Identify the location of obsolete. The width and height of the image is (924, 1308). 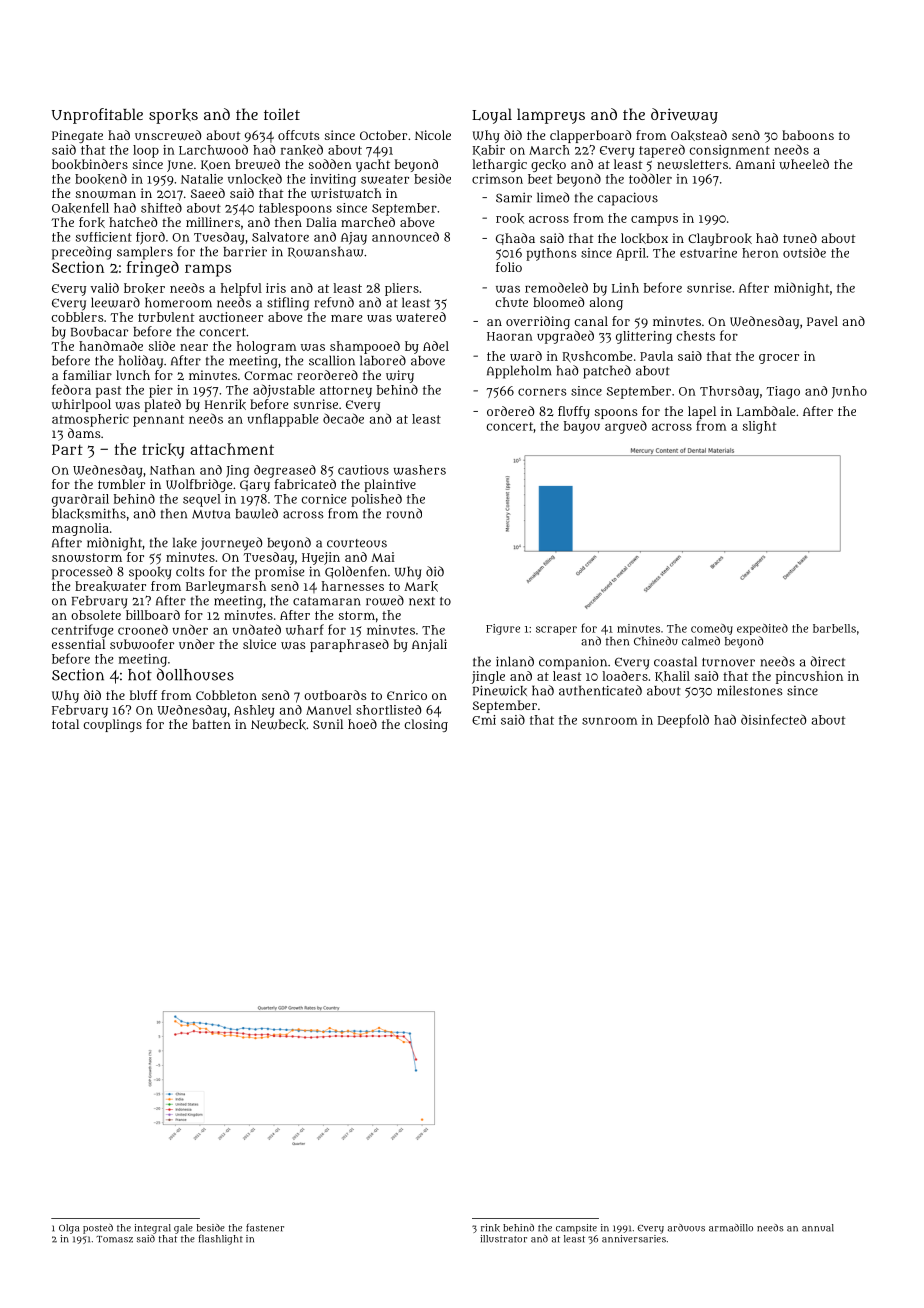
(96, 615).
